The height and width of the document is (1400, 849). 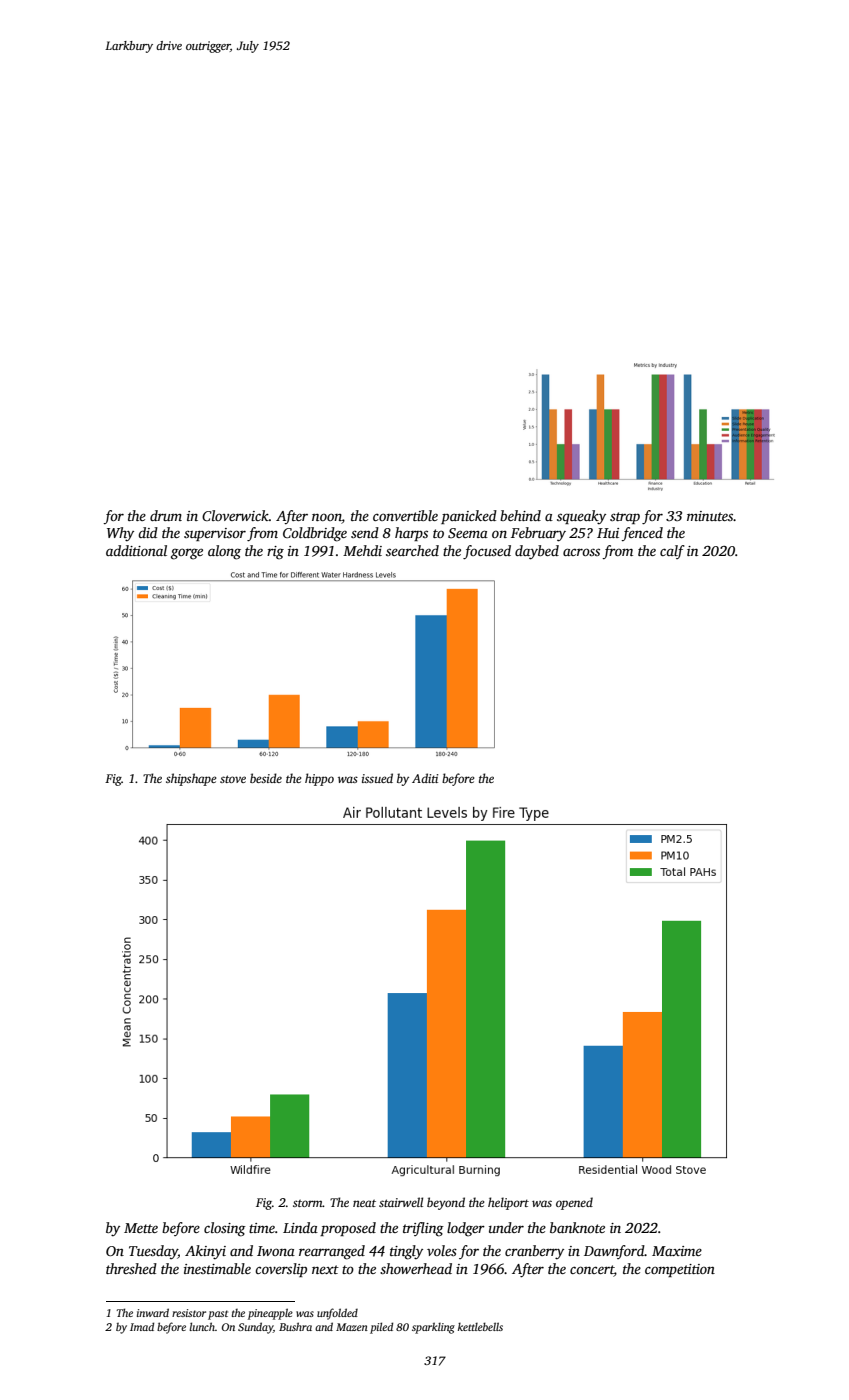 What do you see at coordinates (319, 779) in the document?
I see `hippo` at bounding box center [319, 779].
